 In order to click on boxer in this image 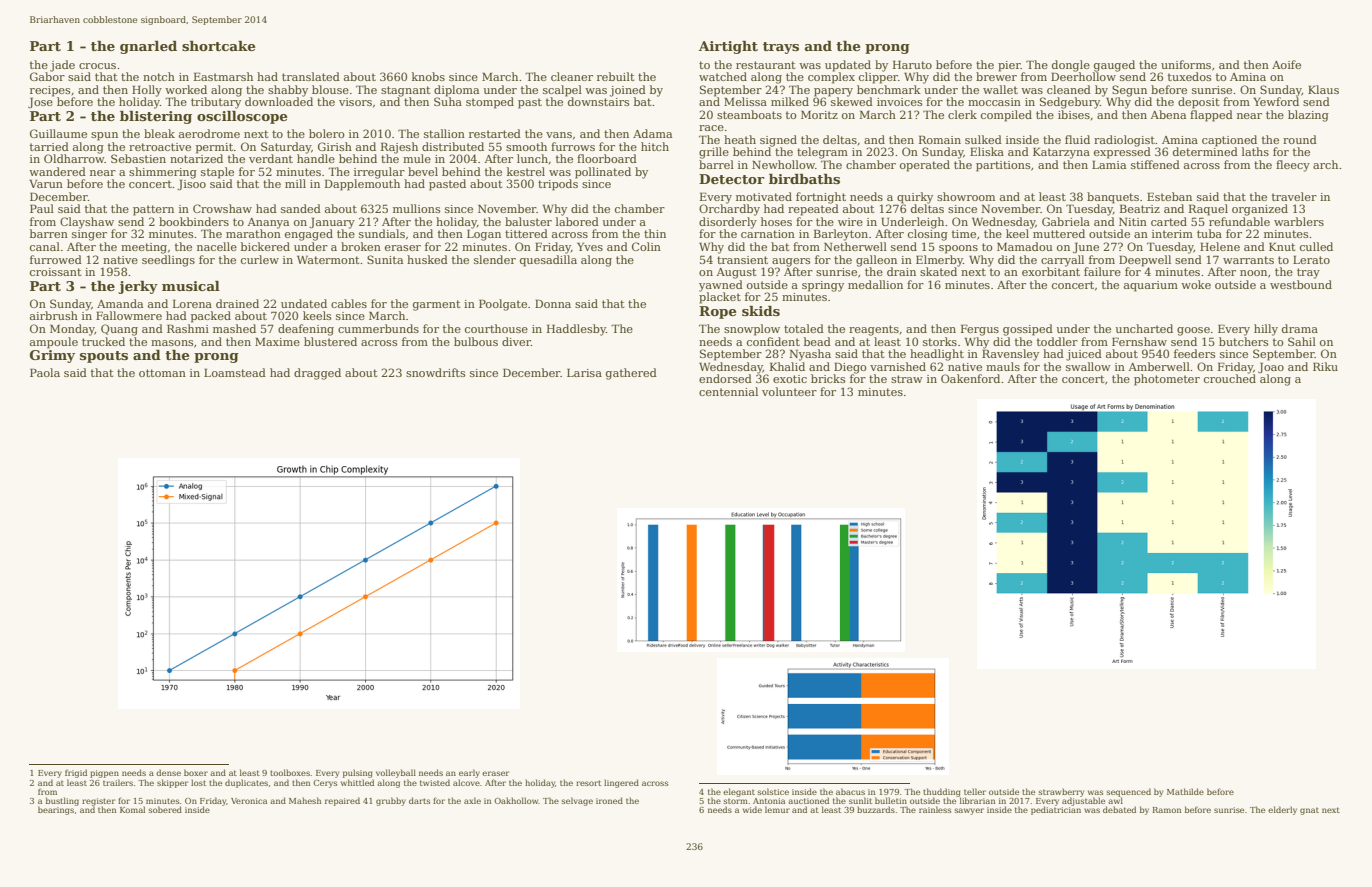, I will do `click(196, 772)`.
